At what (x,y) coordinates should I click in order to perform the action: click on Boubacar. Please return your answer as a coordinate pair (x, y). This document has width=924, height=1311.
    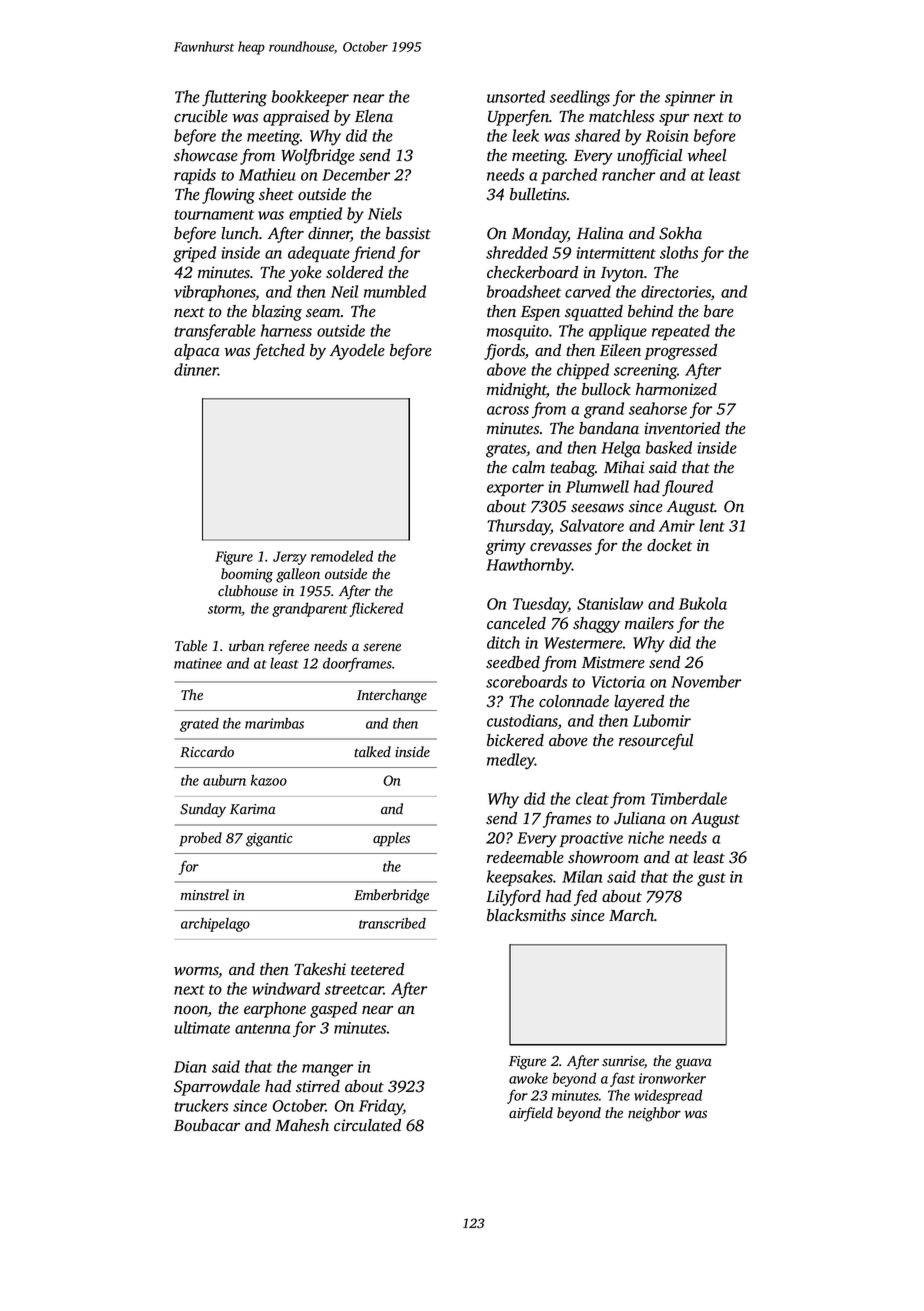
    Looking at the image, I should click on (207, 1125).
